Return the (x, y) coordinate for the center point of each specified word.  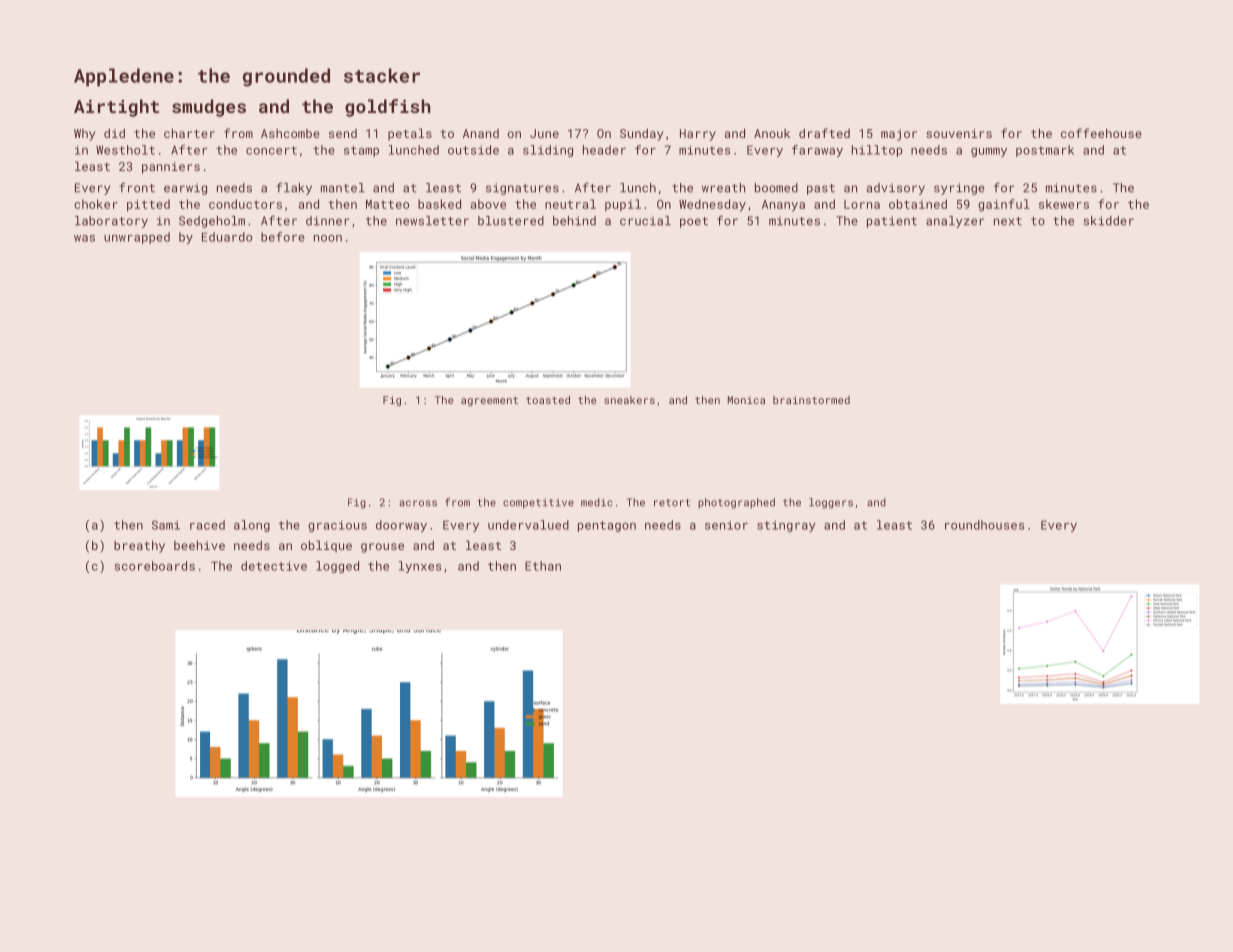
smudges (209, 108)
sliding (548, 151)
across (418, 503)
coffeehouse (1101, 133)
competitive (538, 503)
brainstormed (811, 400)
